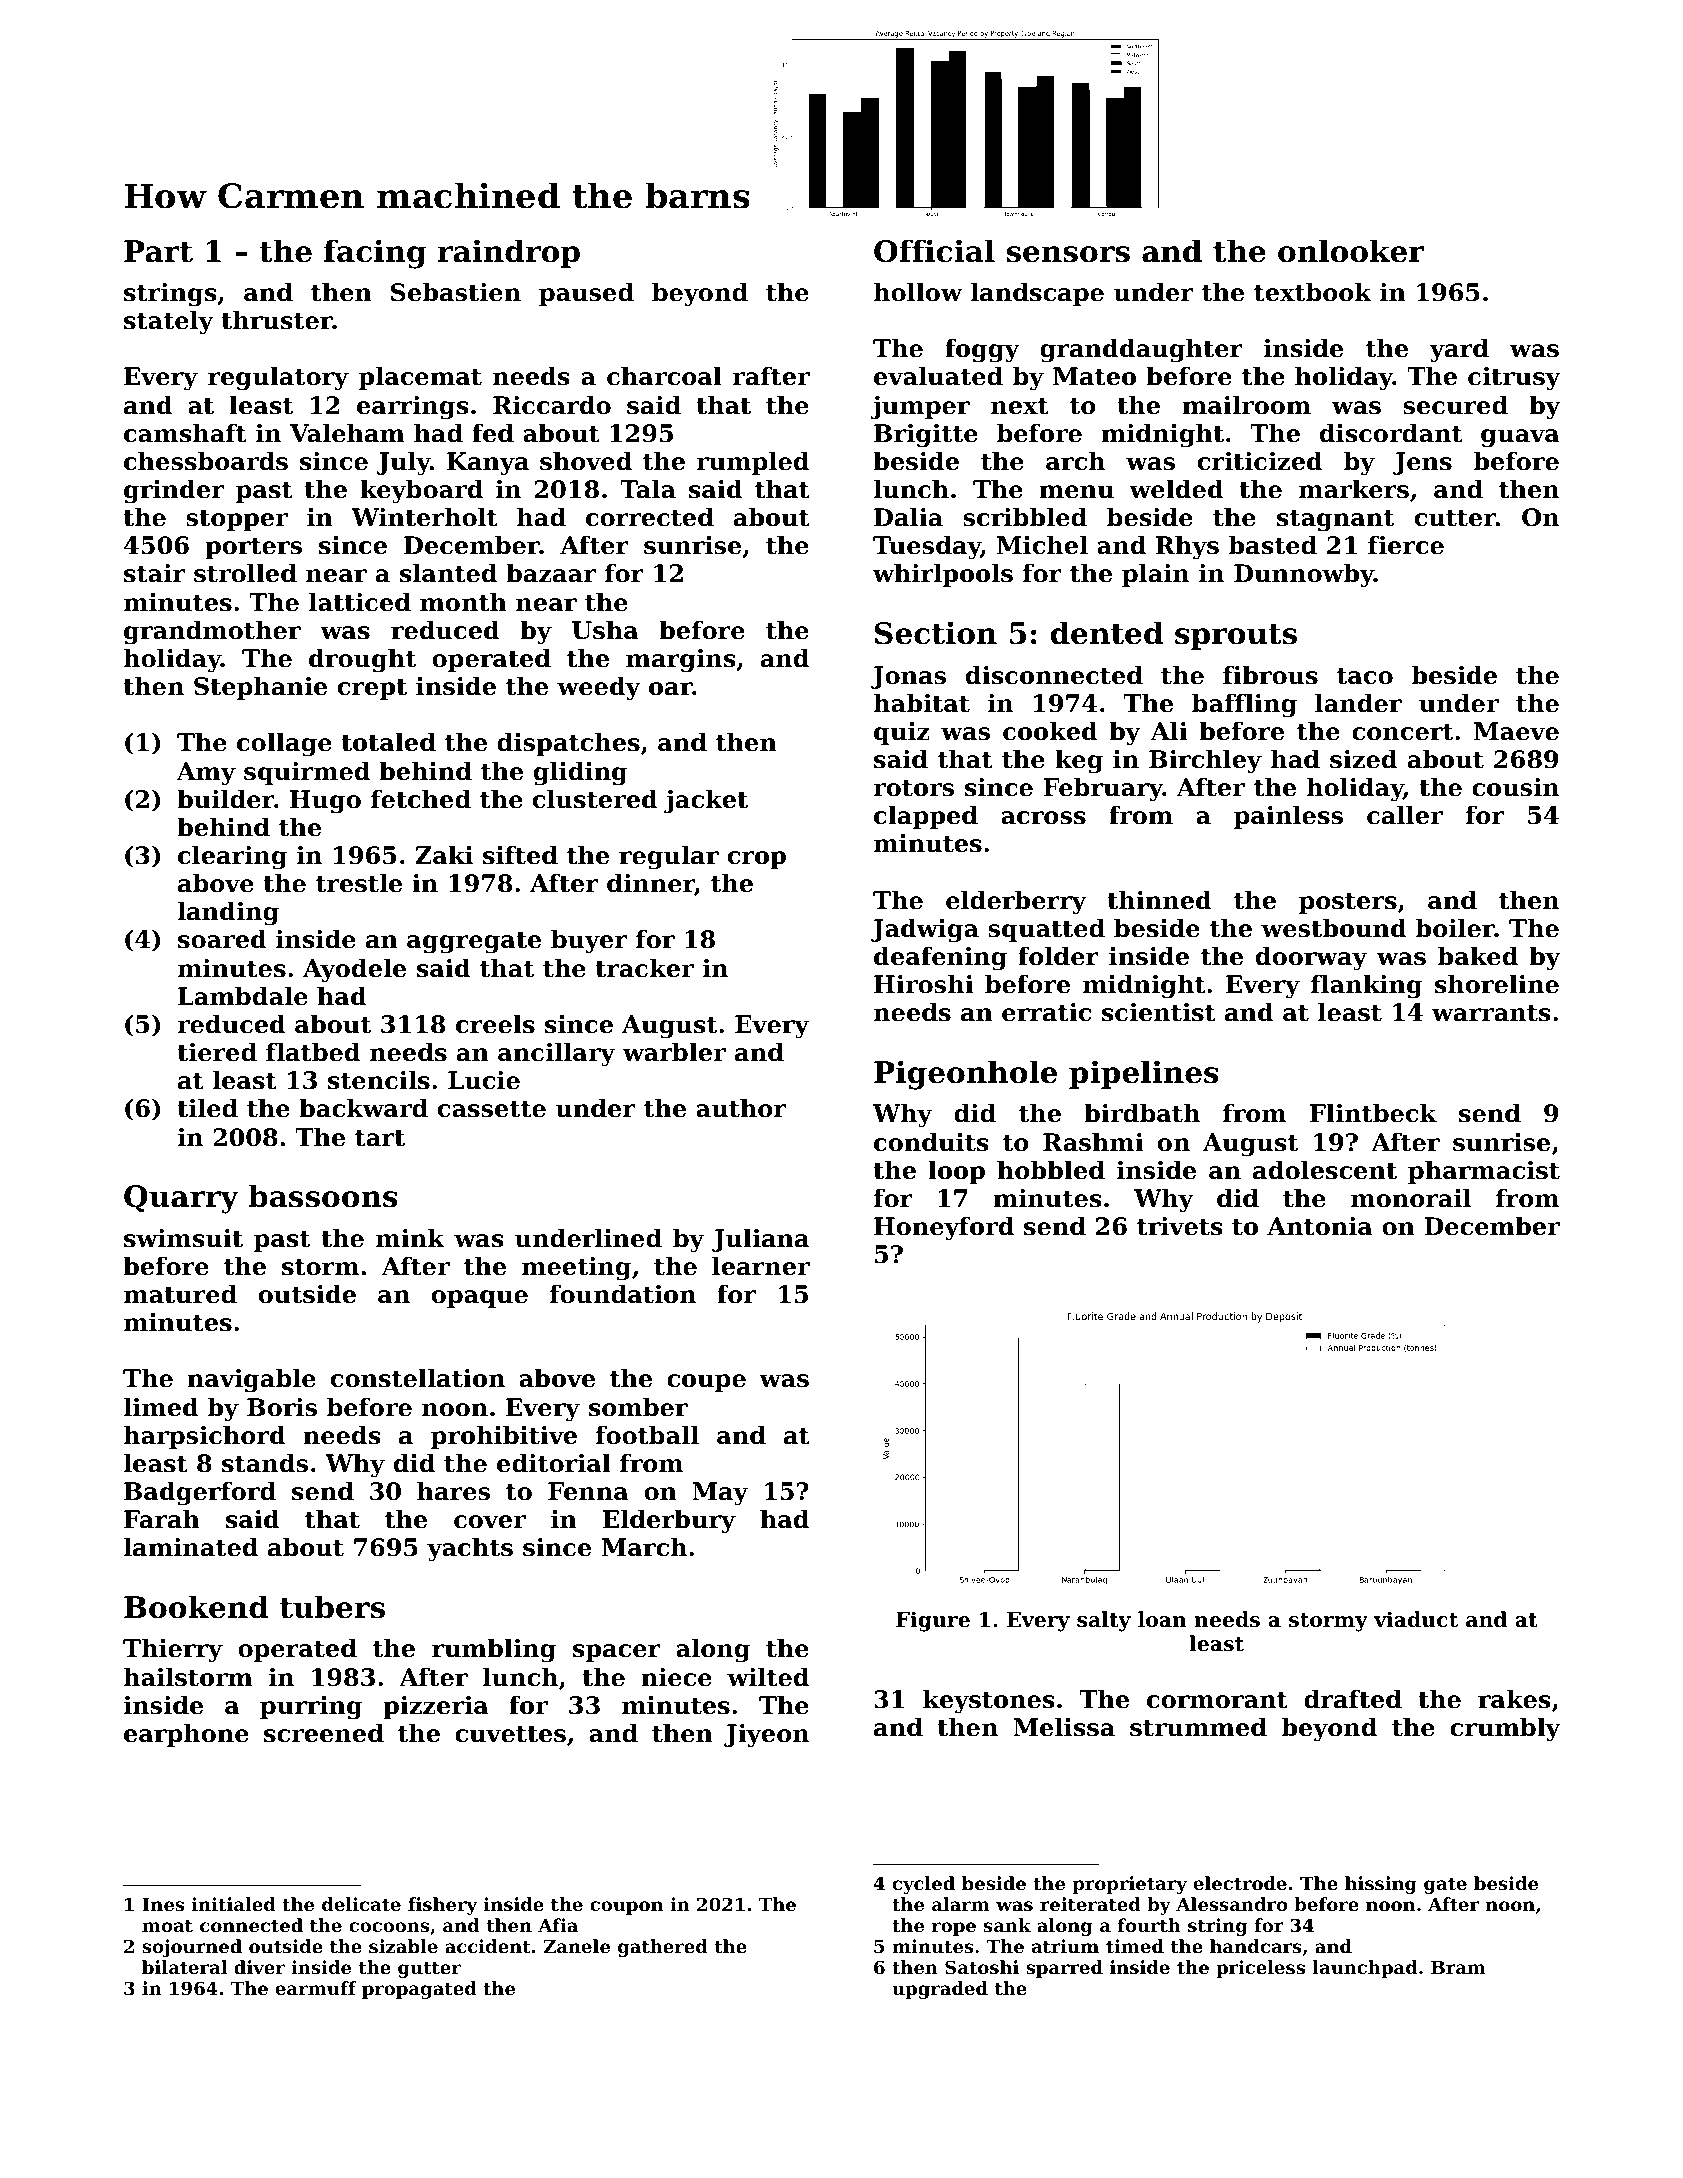 This page has width=1683, height=2178. What do you see at coordinates (626, 1908) in the page?
I see `coupon` at bounding box center [626, 1908].
